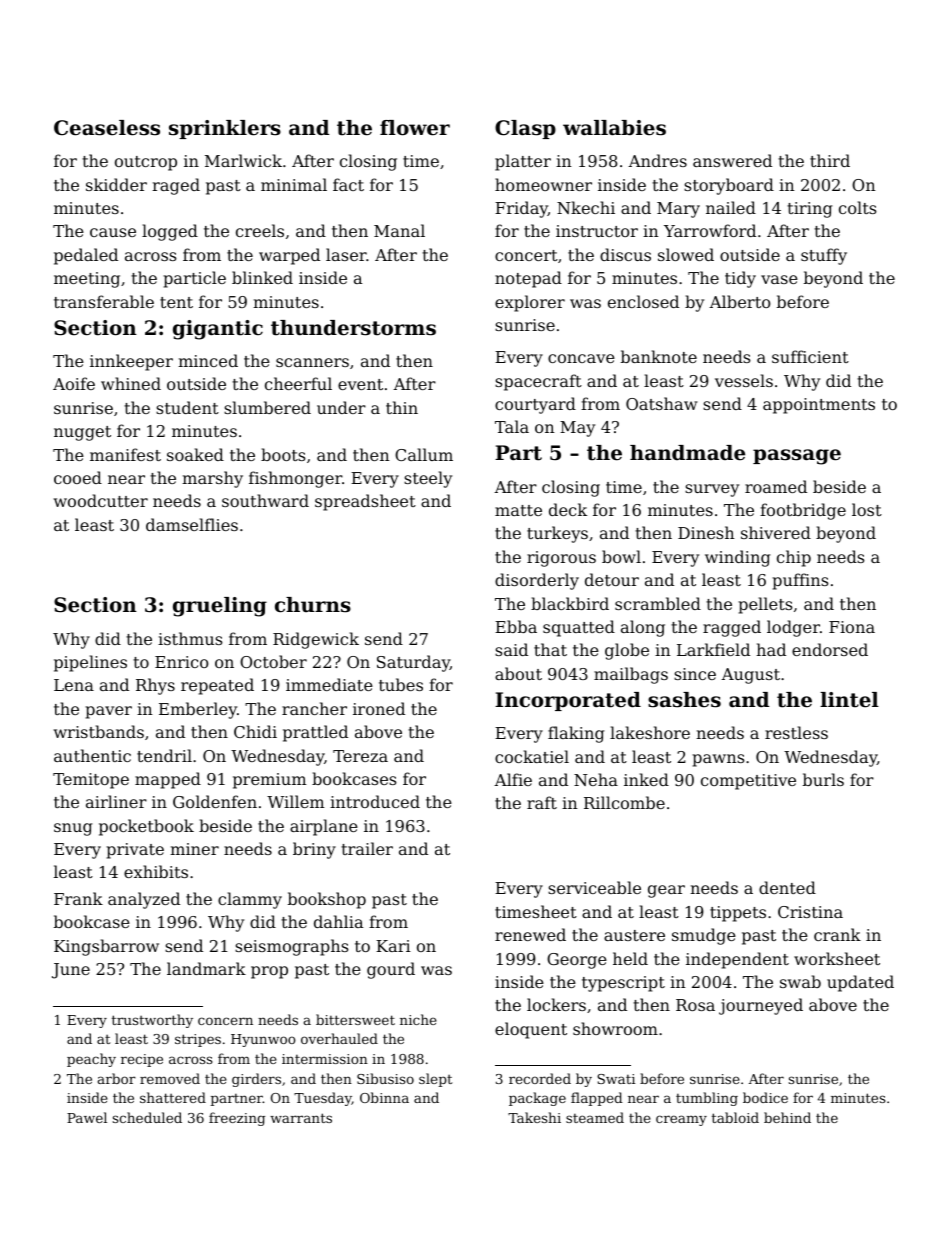  What do you see at coordinates (74, 383) in the screenshot?
I see `Aoife` at bounding box center [74, 383].
